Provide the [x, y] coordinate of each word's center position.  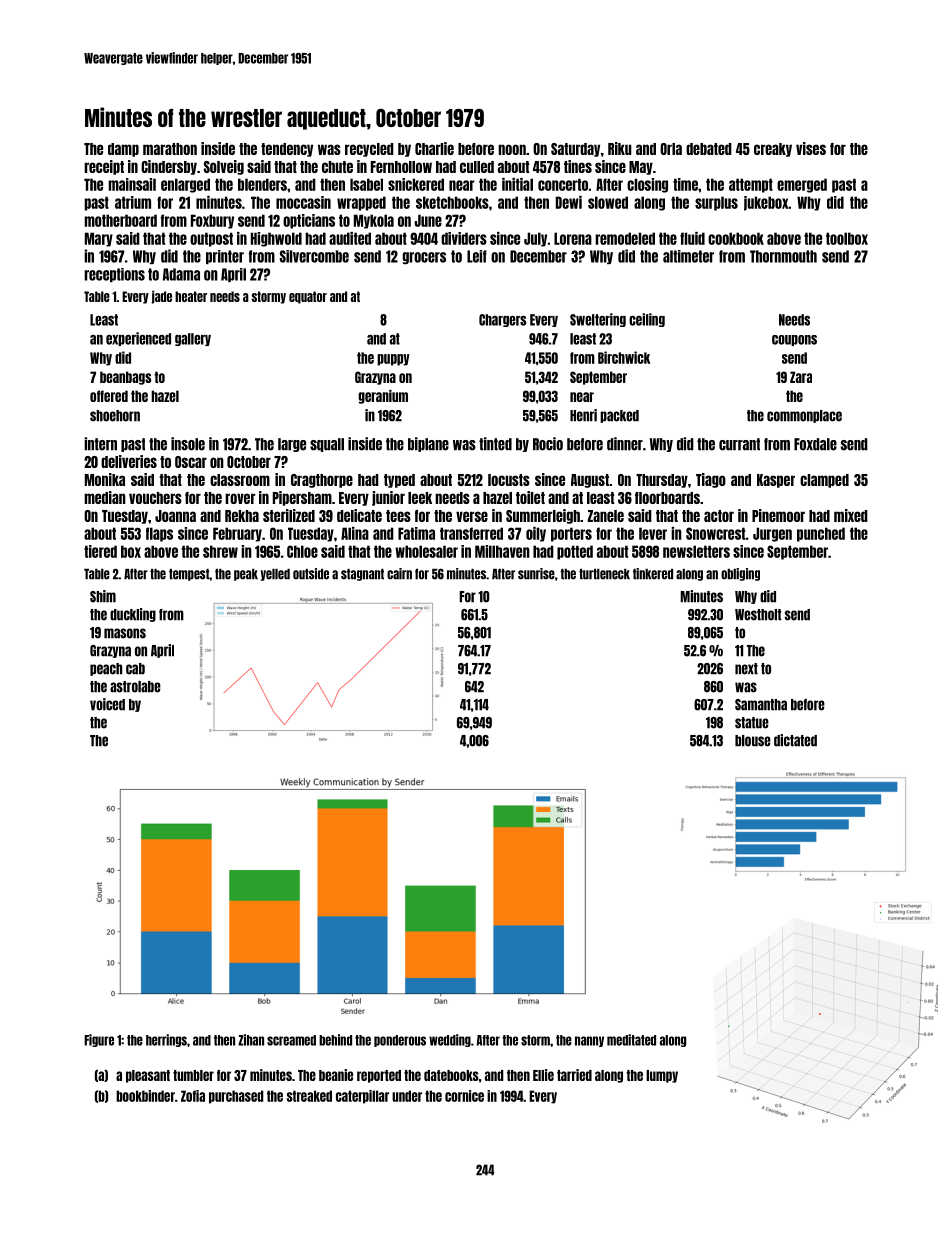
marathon [170, 149]
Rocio [548, 444]
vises [811, 148]
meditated [631, 1040]
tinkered [653, 574]
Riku [620, 148]
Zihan [251, 1040]
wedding [450, 1040]
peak [246, 575]
